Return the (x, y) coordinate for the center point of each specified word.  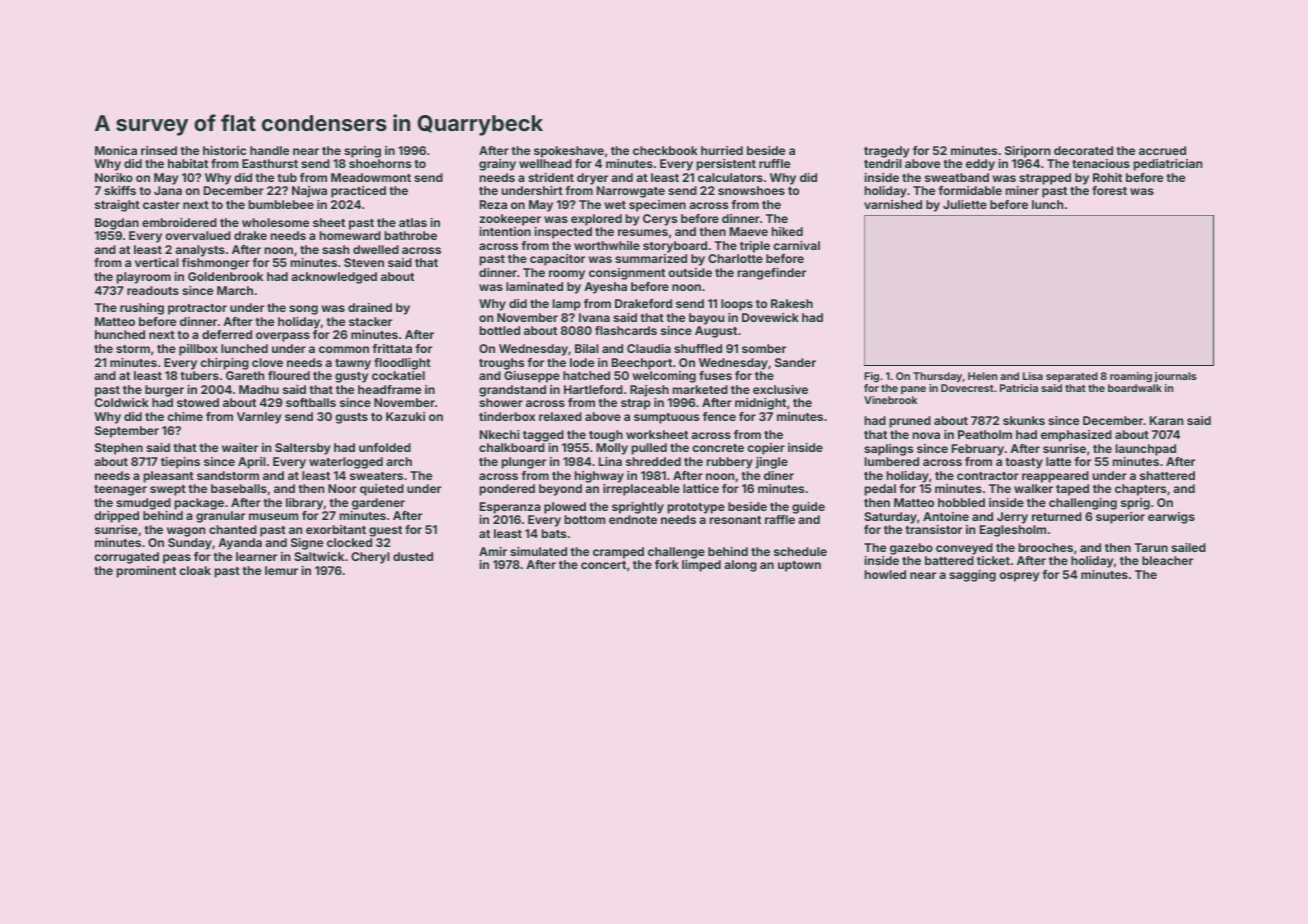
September (127, 432)
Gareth (245, 375)
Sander (795, 362)
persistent (726, 165)
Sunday (190, 544)
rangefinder (771, 274)
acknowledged (334, 278)
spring (362, 152)
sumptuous (666, 418)
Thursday (938, 377)
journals (1175, 377)
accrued (1162, 150)
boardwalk (1135, 388)
